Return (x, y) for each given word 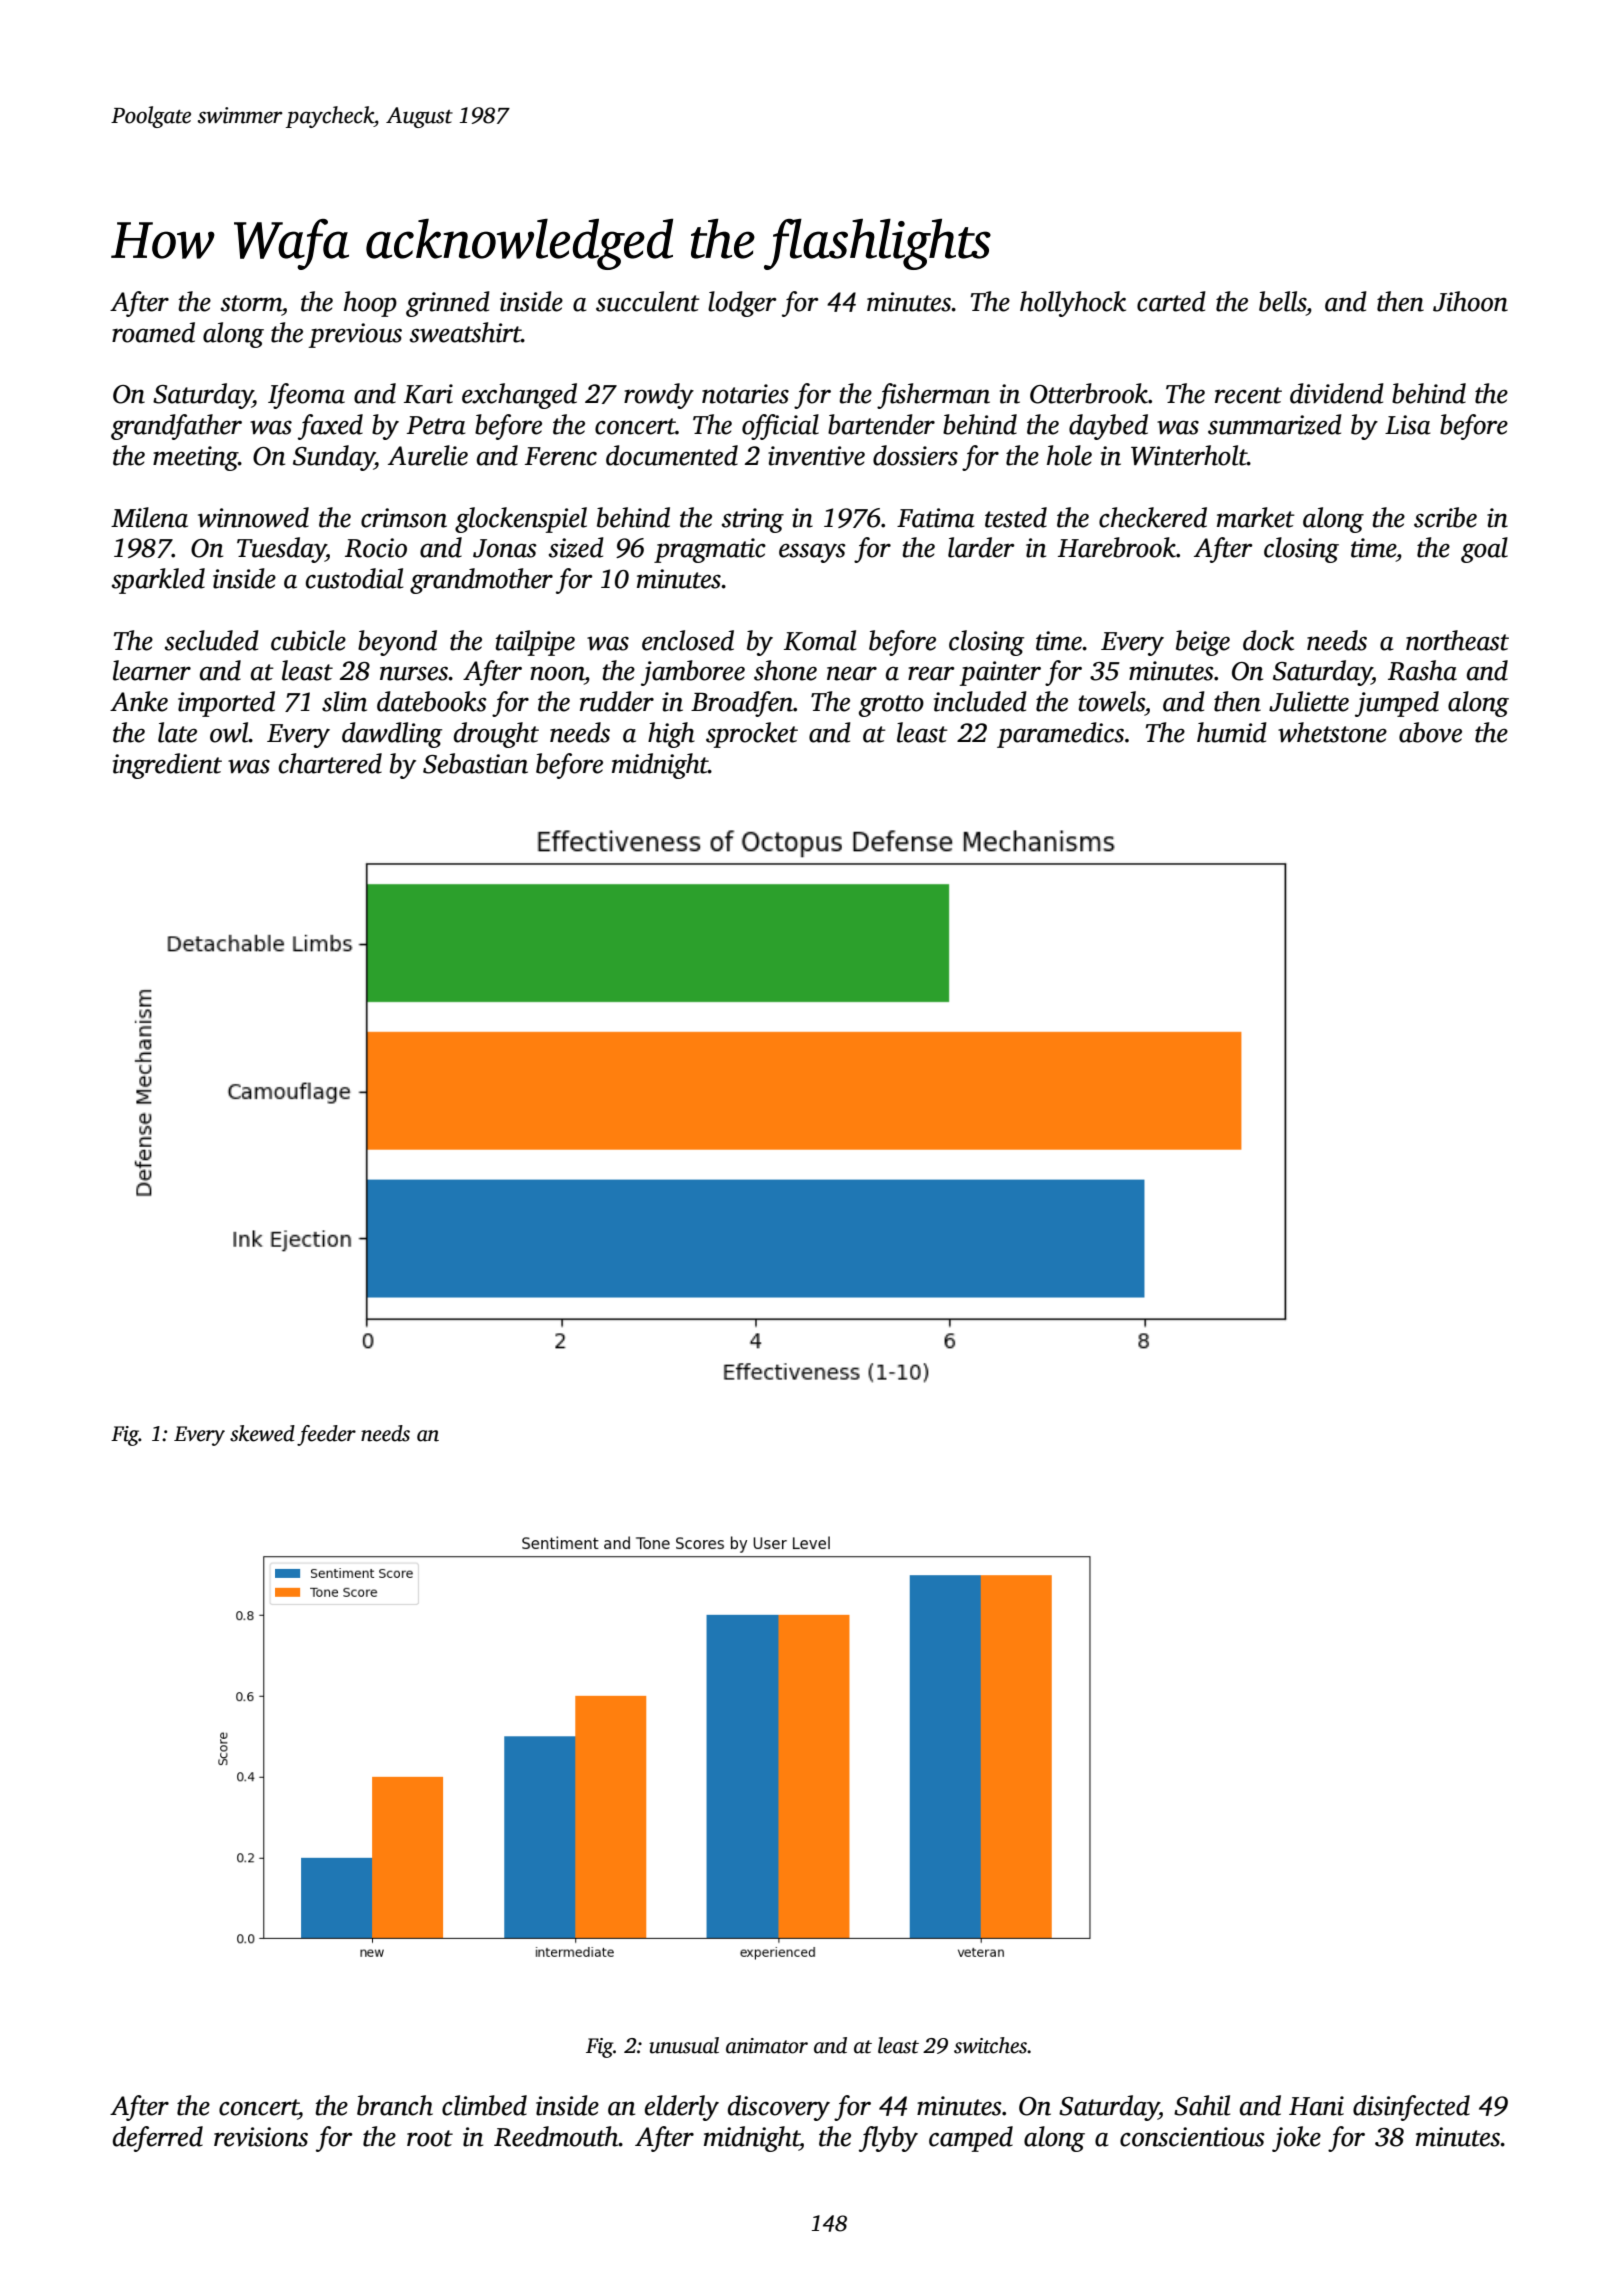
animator (767, 2046)
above (1430, 732)
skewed (262, 1433)
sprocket (752, 735)
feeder (326, 1435)
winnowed (253, 517)
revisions (261, 2137)
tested (1016, 517)
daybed (1108, 427)
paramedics (1060, 735)
